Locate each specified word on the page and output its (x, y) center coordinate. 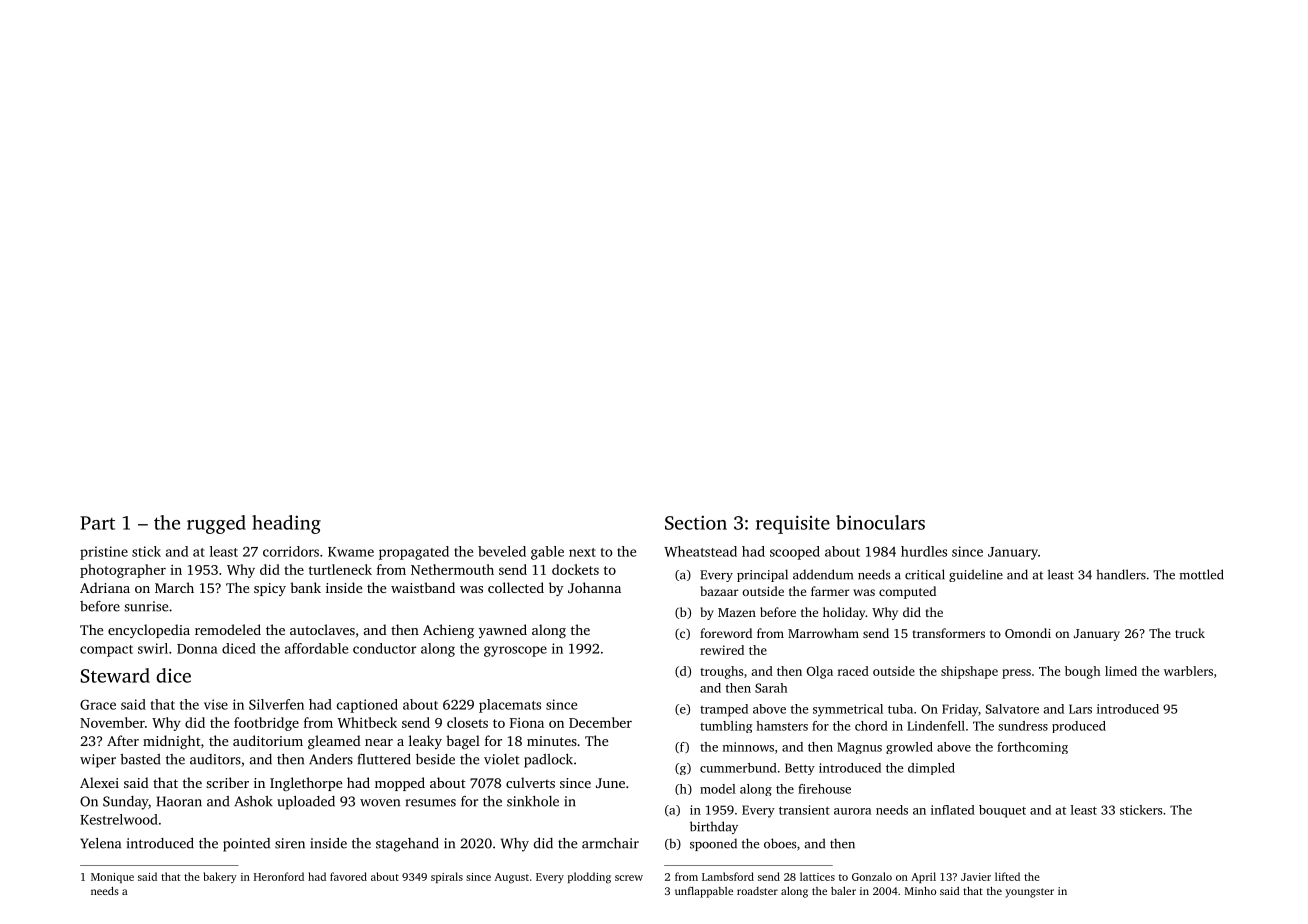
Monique (112, 878)
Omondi (1028, 633)
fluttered (384, 759)
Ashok (253, 801)
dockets (575, 569)
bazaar (720, 591)
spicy (270, 589)
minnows (748, 747)
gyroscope (515, 651)
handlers (1121, 574)
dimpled (931, 769)
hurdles (924, 551)
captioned (367, 706)
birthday (714, 827)
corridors (291, 551)
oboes (780, 843)
